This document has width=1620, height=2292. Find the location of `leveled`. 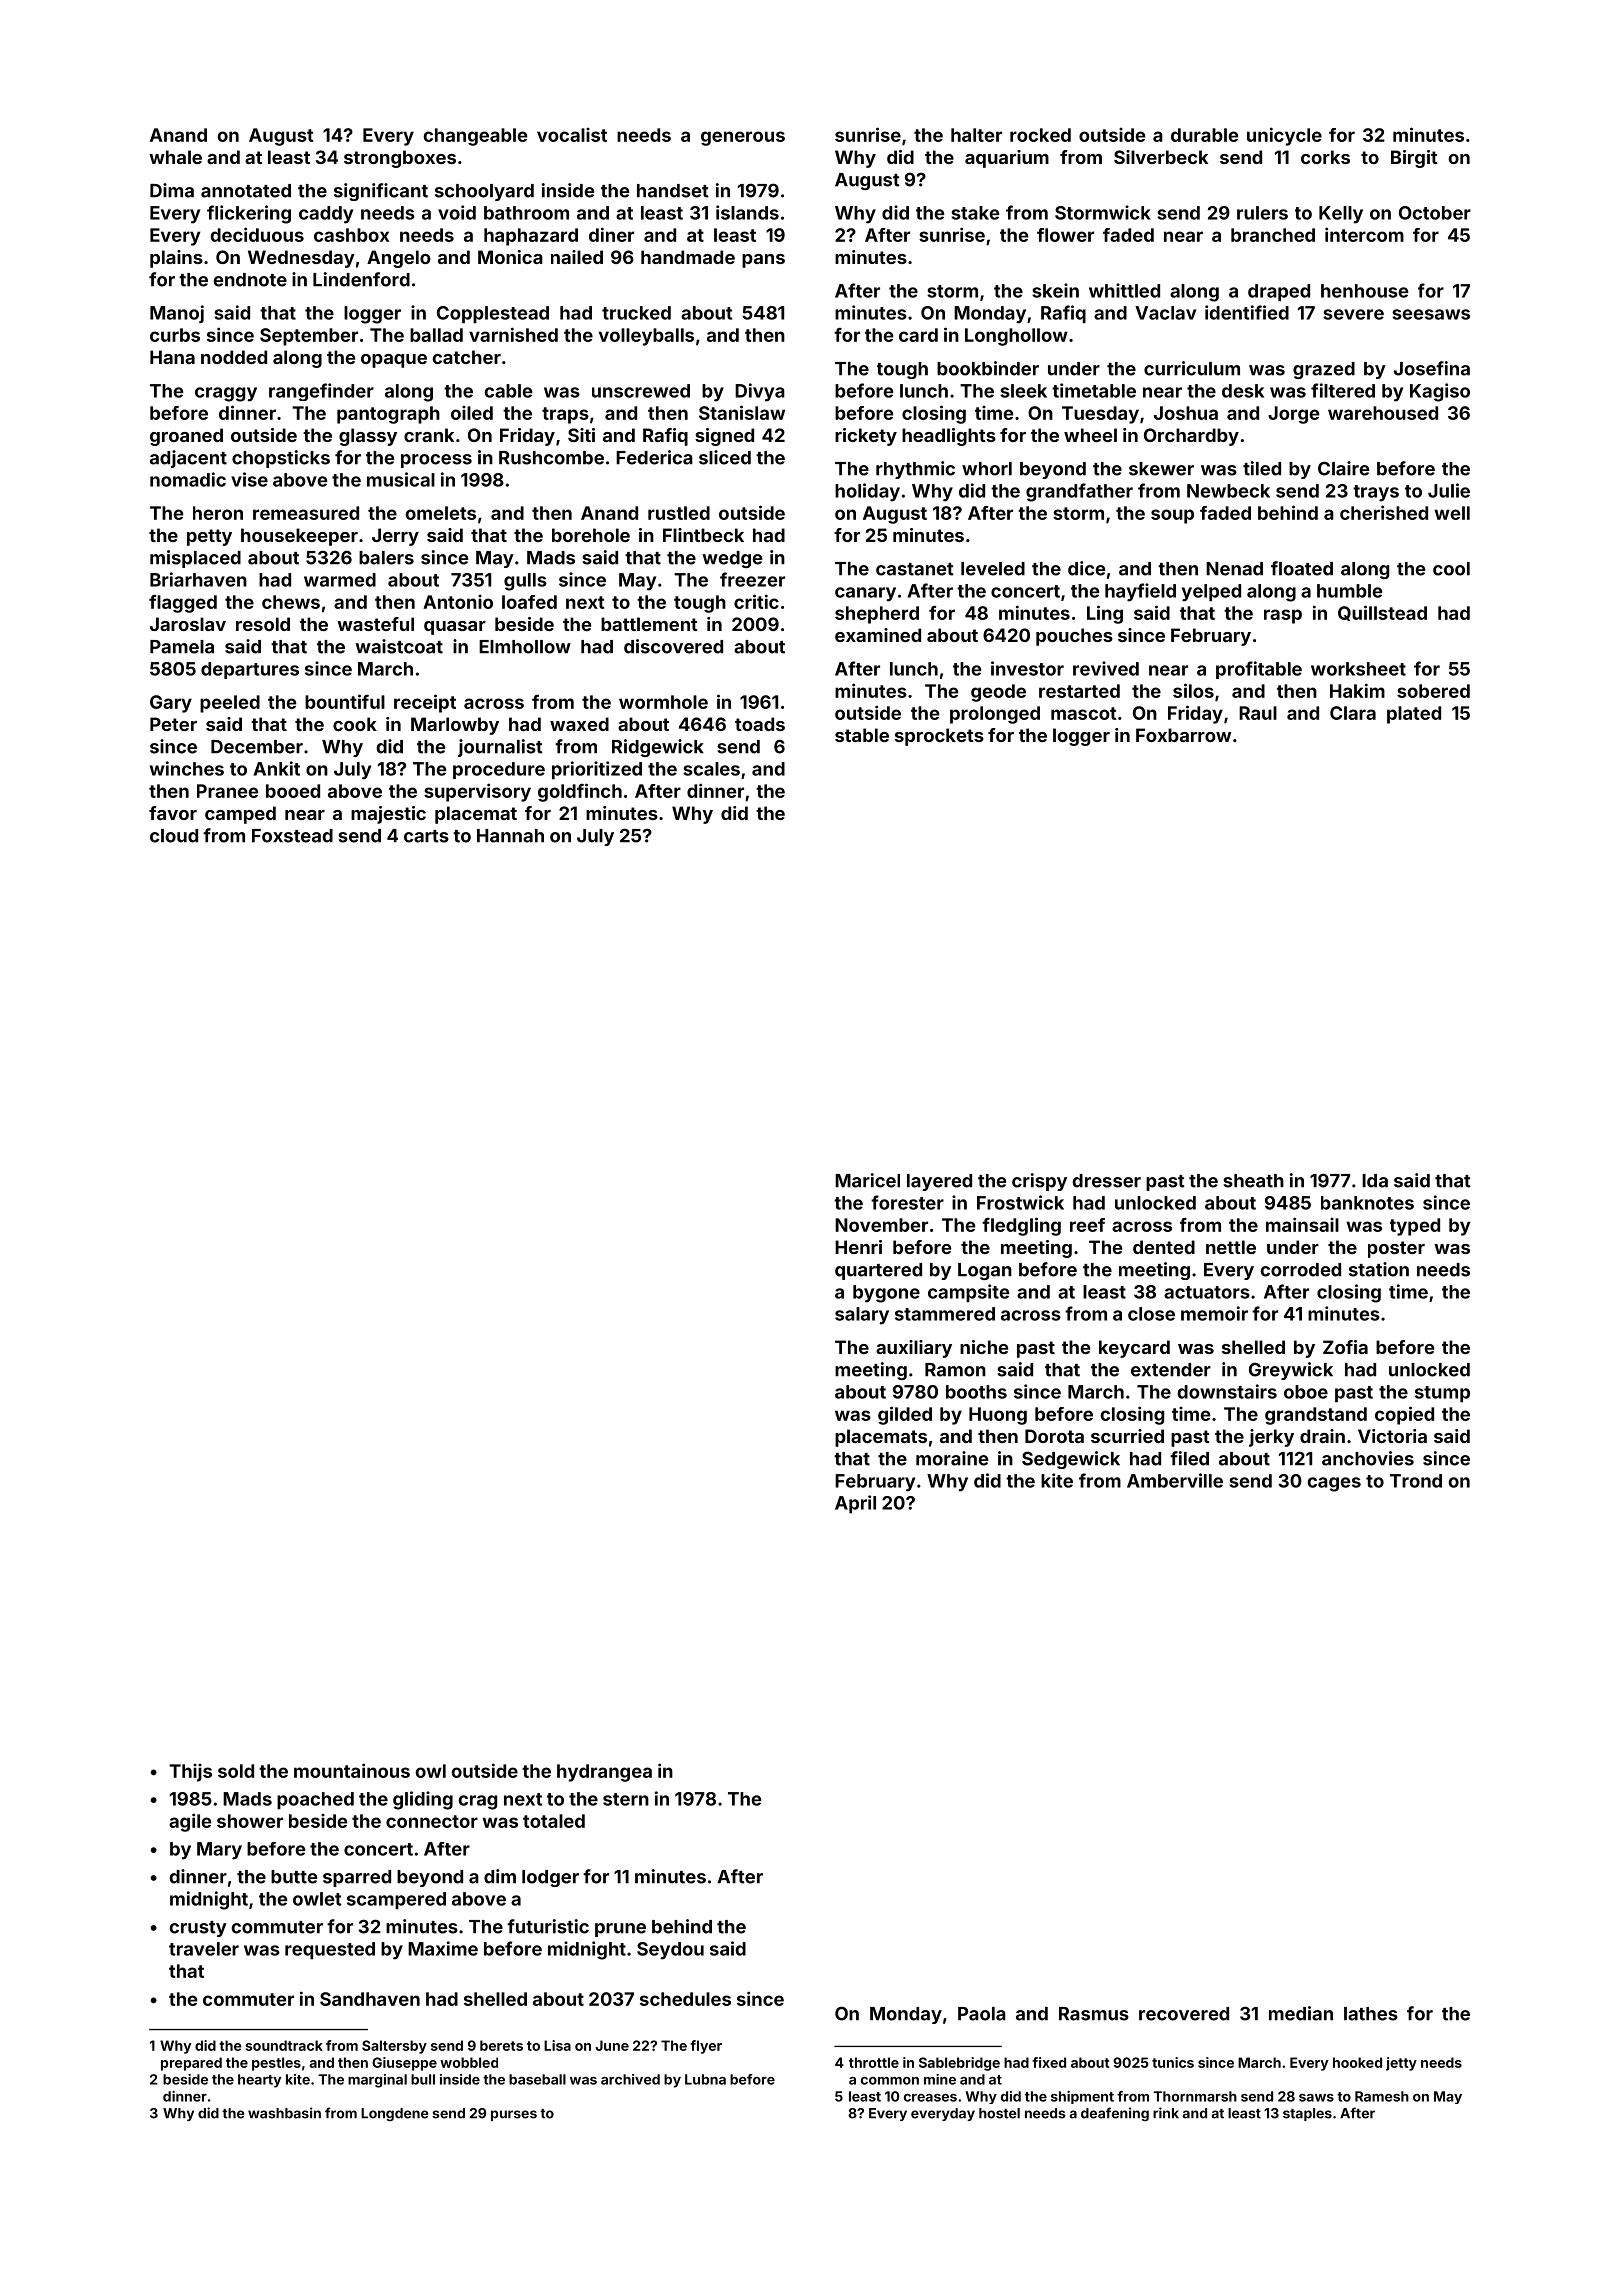

leveled is located at coordinates (993, 569).
